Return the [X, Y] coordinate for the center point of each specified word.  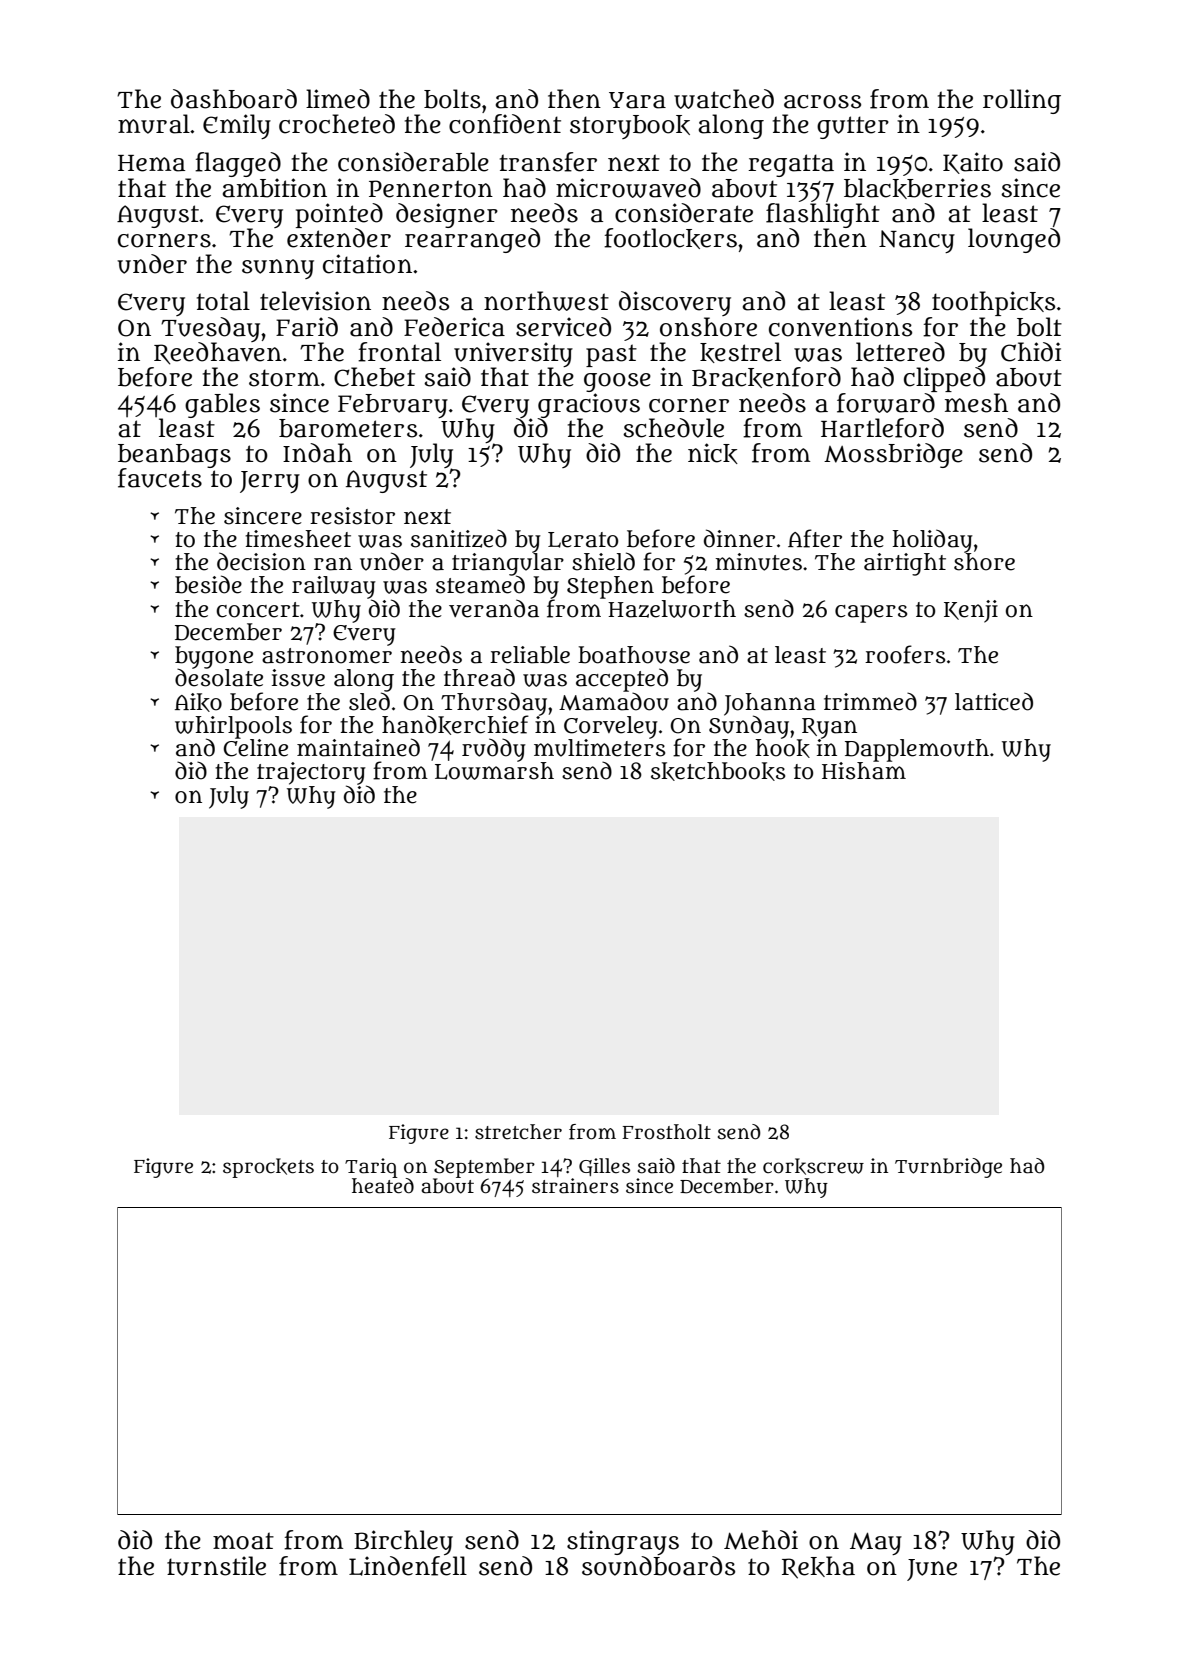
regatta [791, 165]
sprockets [268, 1168]
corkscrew [813, 1166]
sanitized [459, 538]
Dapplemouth [917, 750]
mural [154, 124]
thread [479, 677]
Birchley [403, 1542]
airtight [905, 564]
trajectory [311, 773]
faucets [160, 478]
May [876, 1543]
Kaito [973, 163]
